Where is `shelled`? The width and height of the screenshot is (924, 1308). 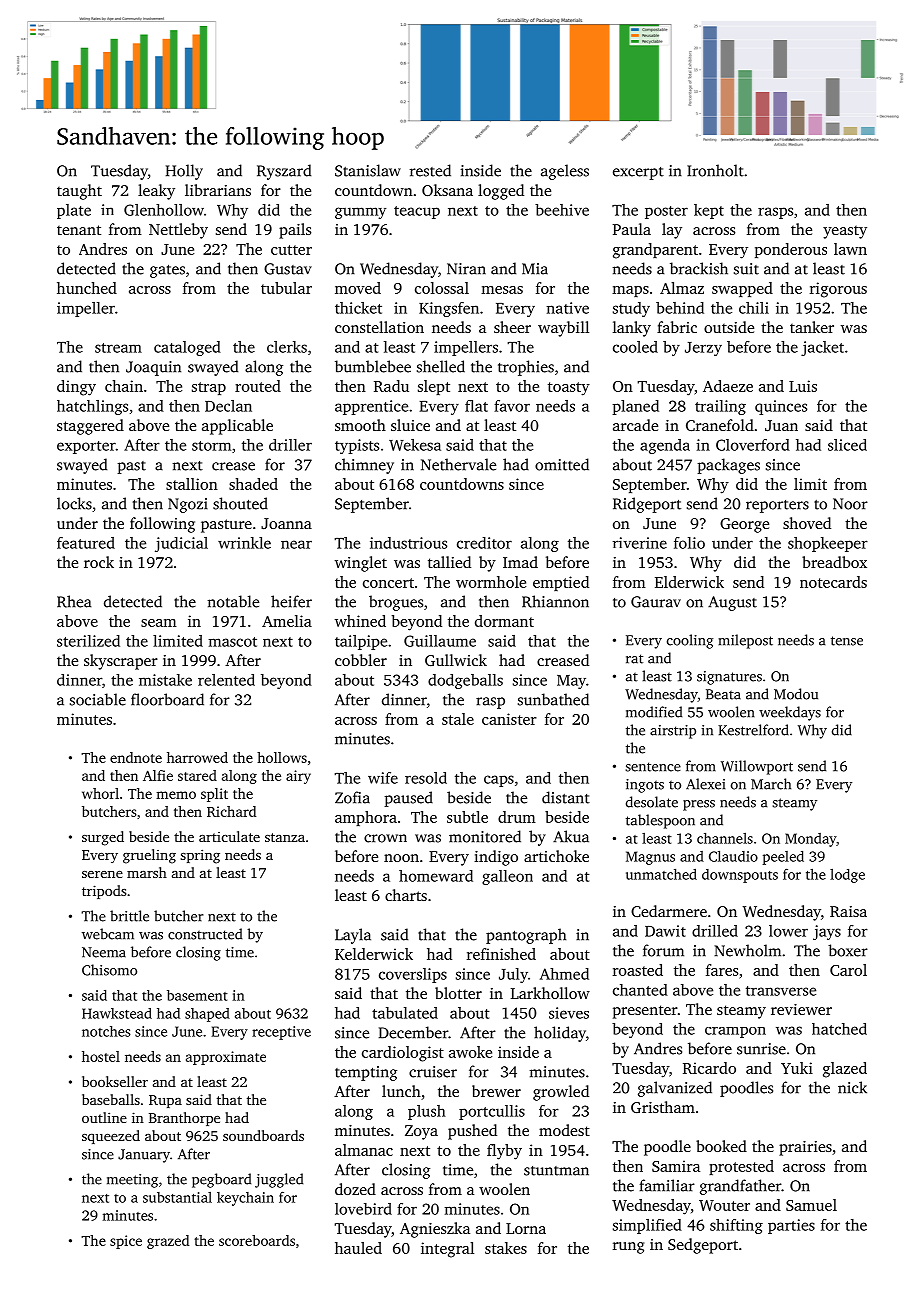
shelled is located at coordinates (441, 366).
